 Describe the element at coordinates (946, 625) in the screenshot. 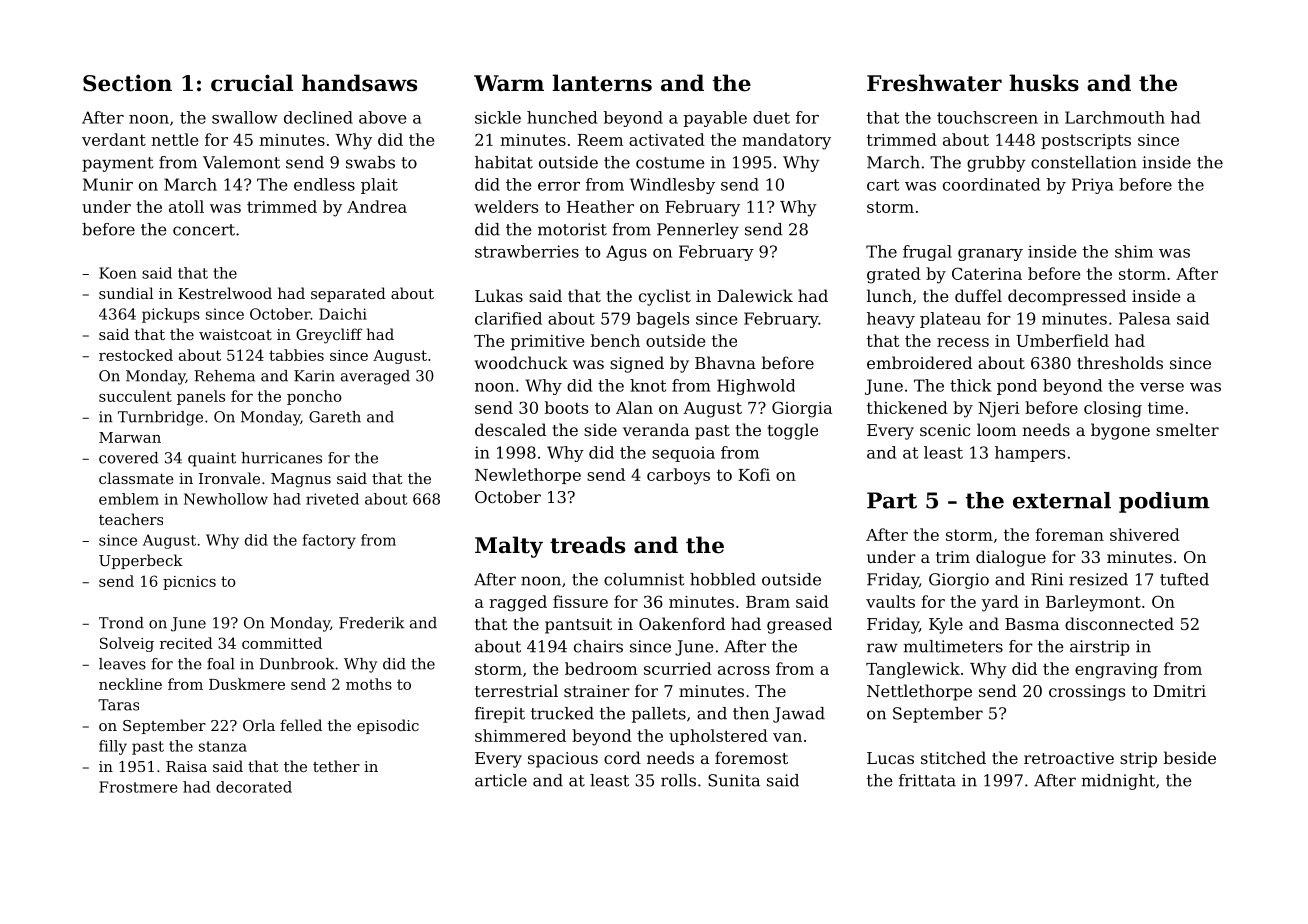

I see `Kyle` at that location.
